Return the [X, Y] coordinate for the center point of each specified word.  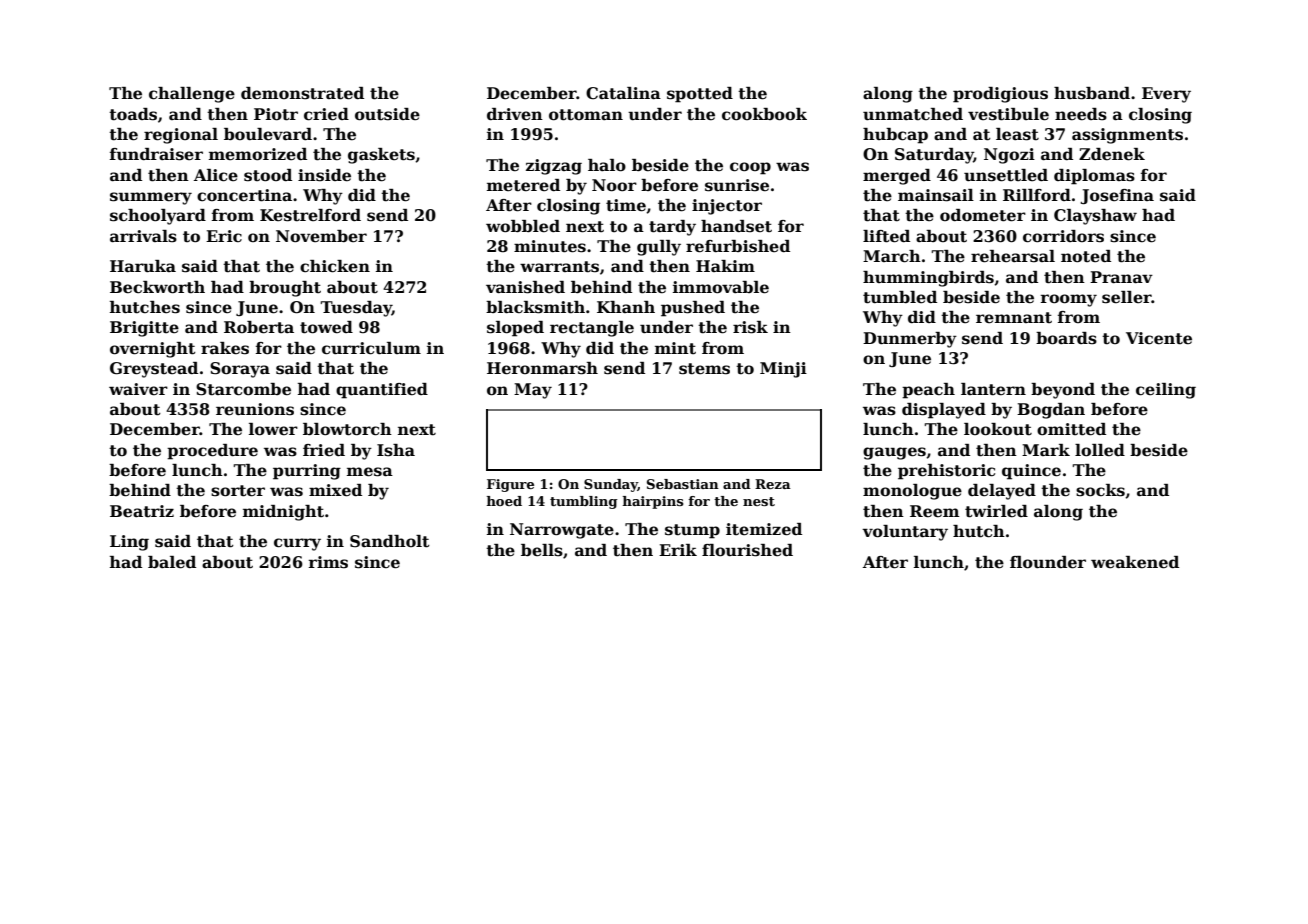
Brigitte [144, 329]
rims [328, 562]
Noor [614, 185]
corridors [1063, 236]
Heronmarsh [542, 368]
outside [387, 114]
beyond [1063, 391]
